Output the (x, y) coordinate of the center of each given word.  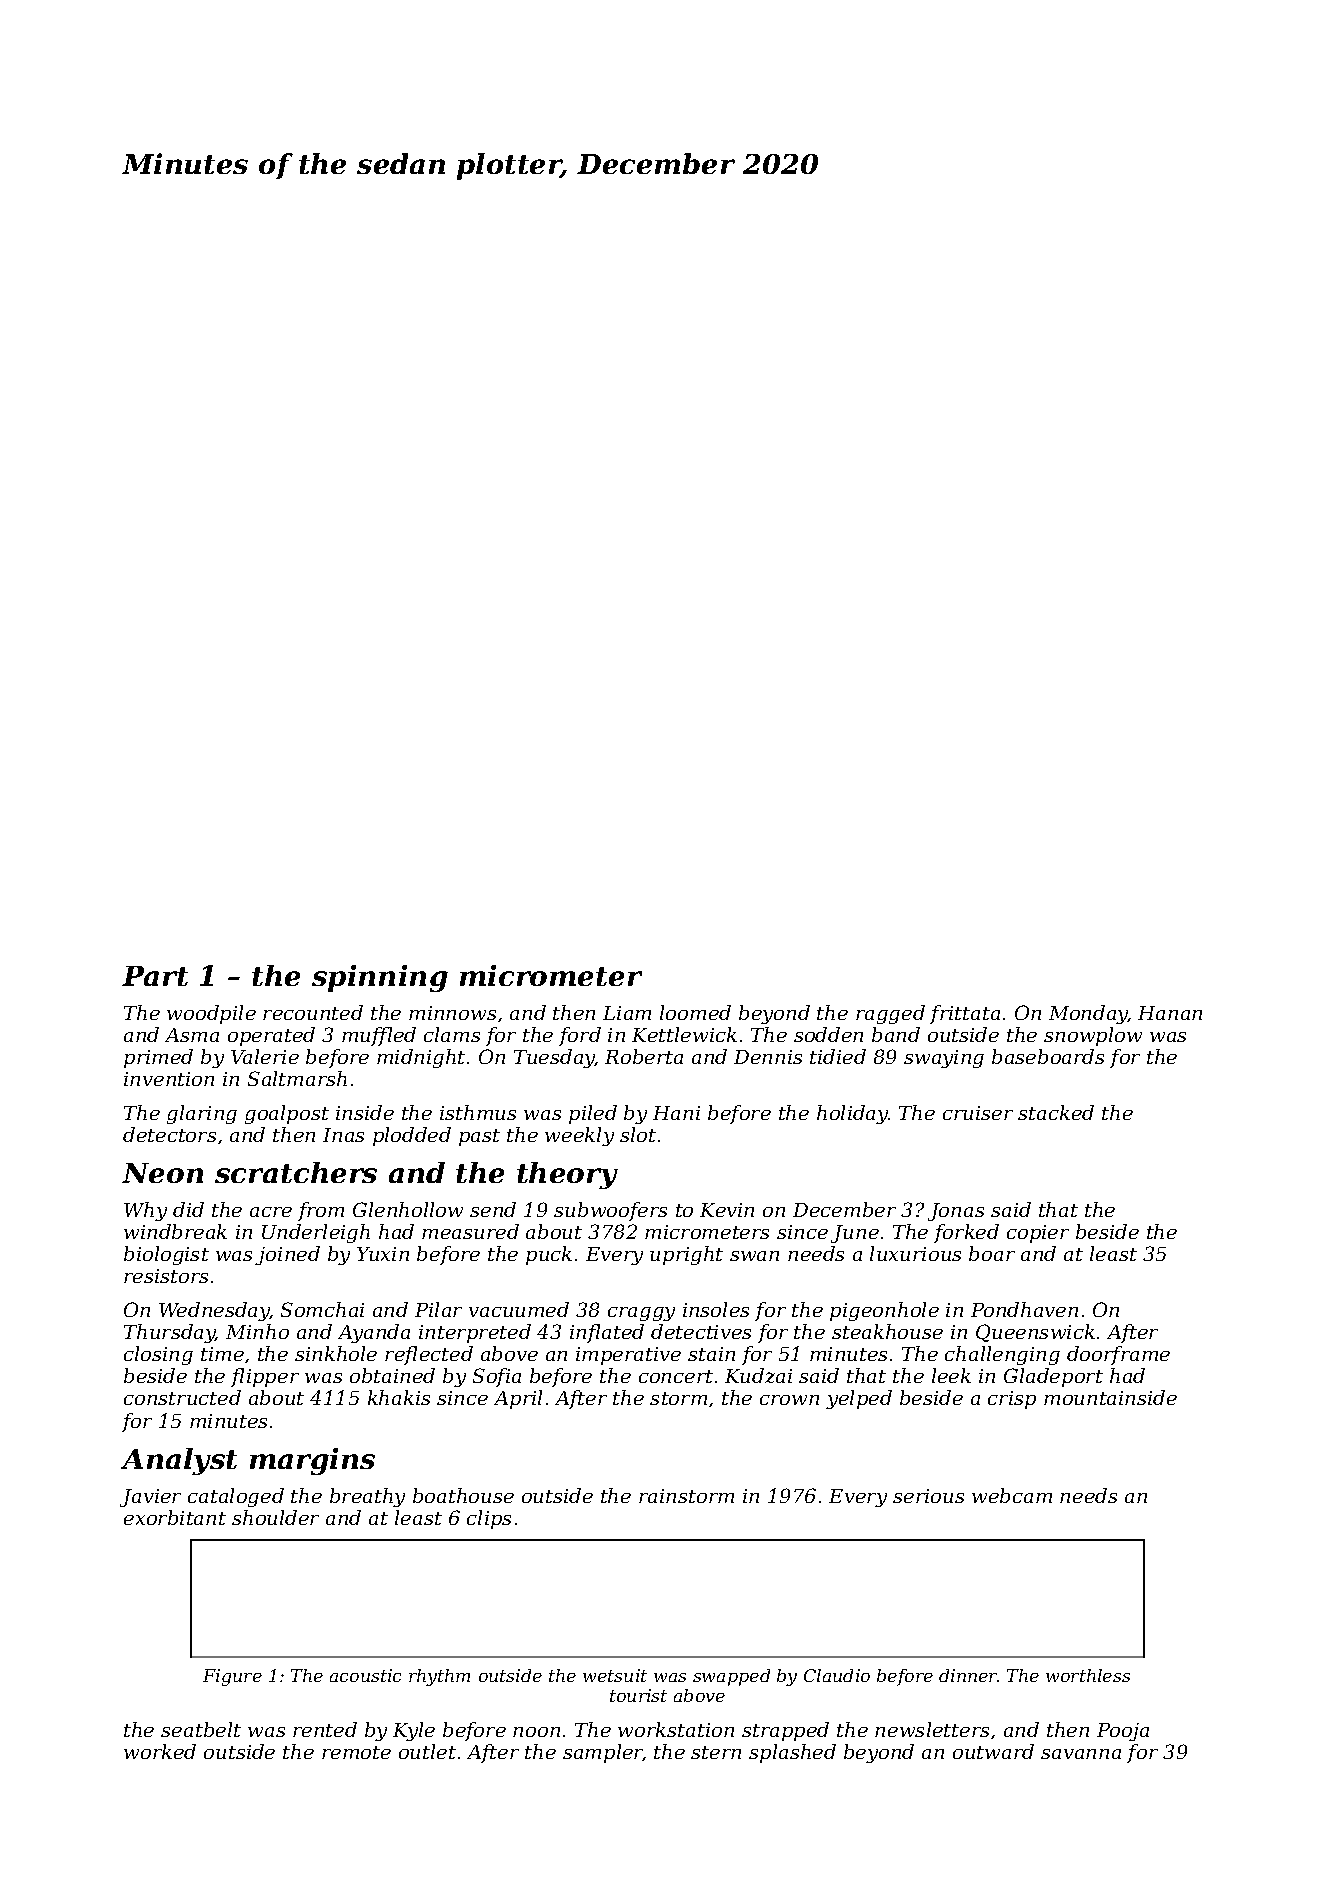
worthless (1088, 1675)
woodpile (211, 1014)
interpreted (475, 1333)
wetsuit (615, 1675)
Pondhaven (1024, 1309)
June (855, 1234)
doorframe (1118, 1355)
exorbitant (175, 1517)
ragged (890, 1014)
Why (145, 1211)
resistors (166, 1276)
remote (356, 1752)
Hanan (1170, 1013)
